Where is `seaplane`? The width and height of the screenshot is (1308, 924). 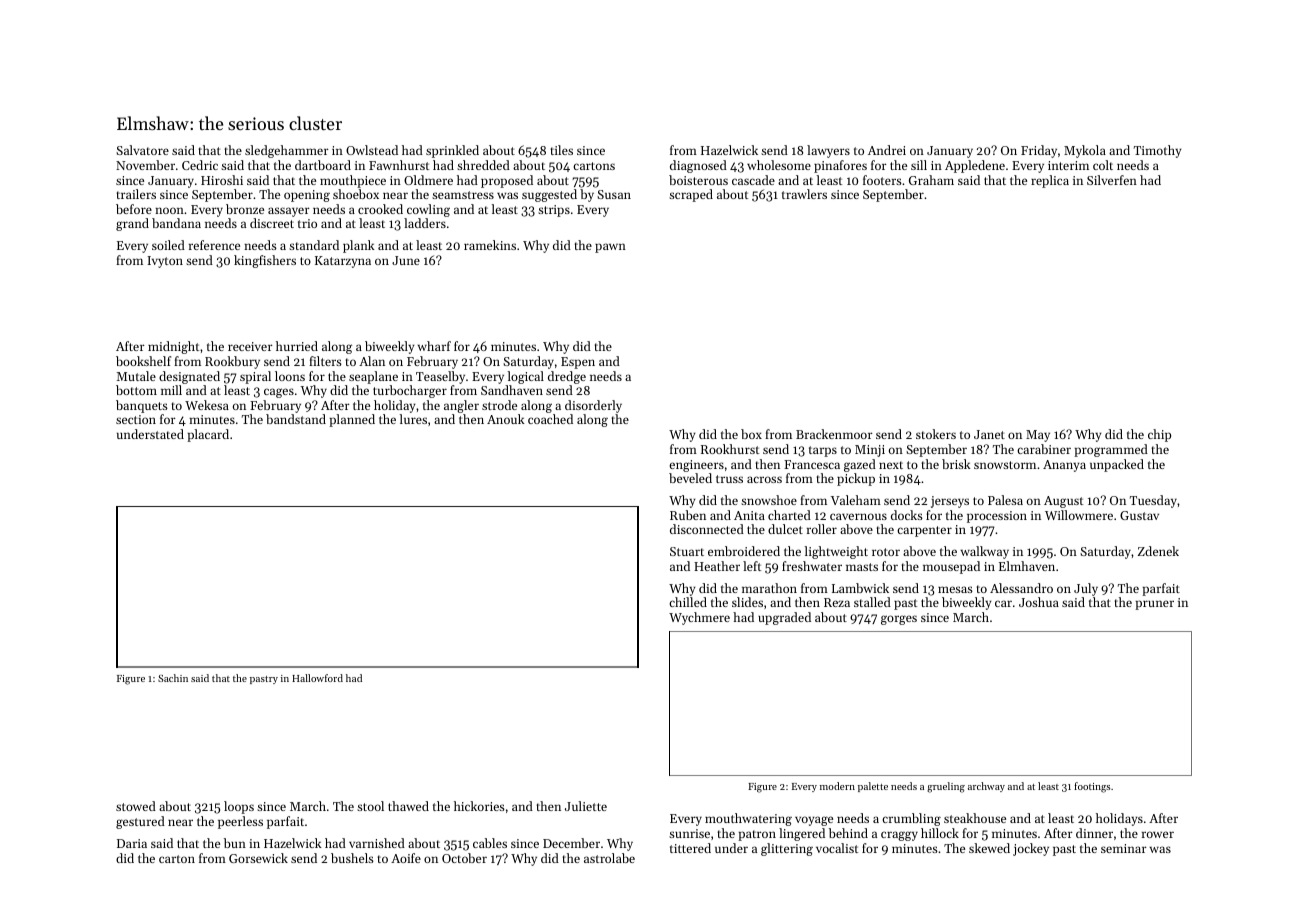
seaplane is located at coordinates (373, 377).
